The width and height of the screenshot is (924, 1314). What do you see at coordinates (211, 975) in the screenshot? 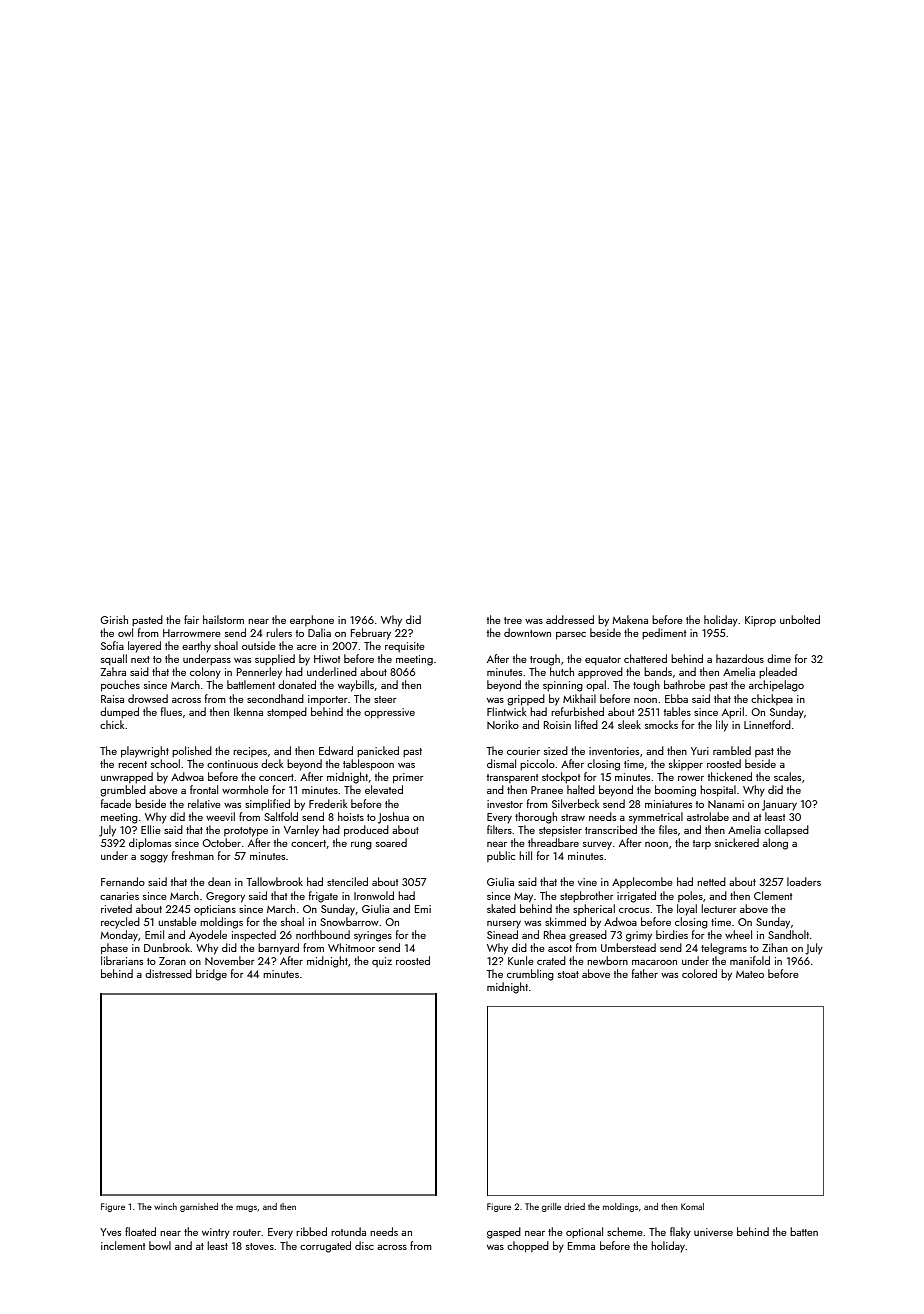
I see `bridge` at bounding box center [211, 975].
